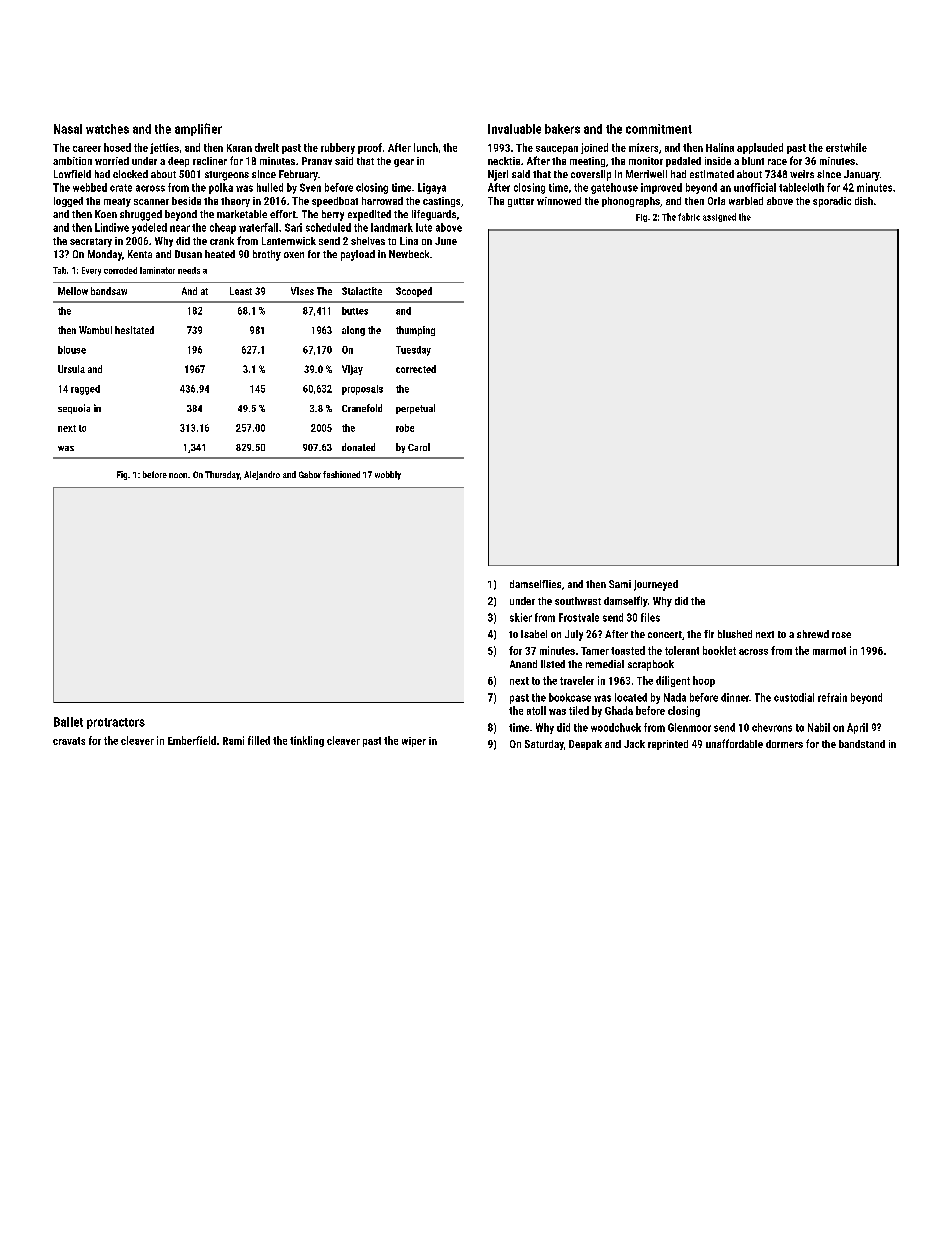  What do you see at coordinates (69, 741) in the image?
I see `cravats` at bounding box center [69, 741].
